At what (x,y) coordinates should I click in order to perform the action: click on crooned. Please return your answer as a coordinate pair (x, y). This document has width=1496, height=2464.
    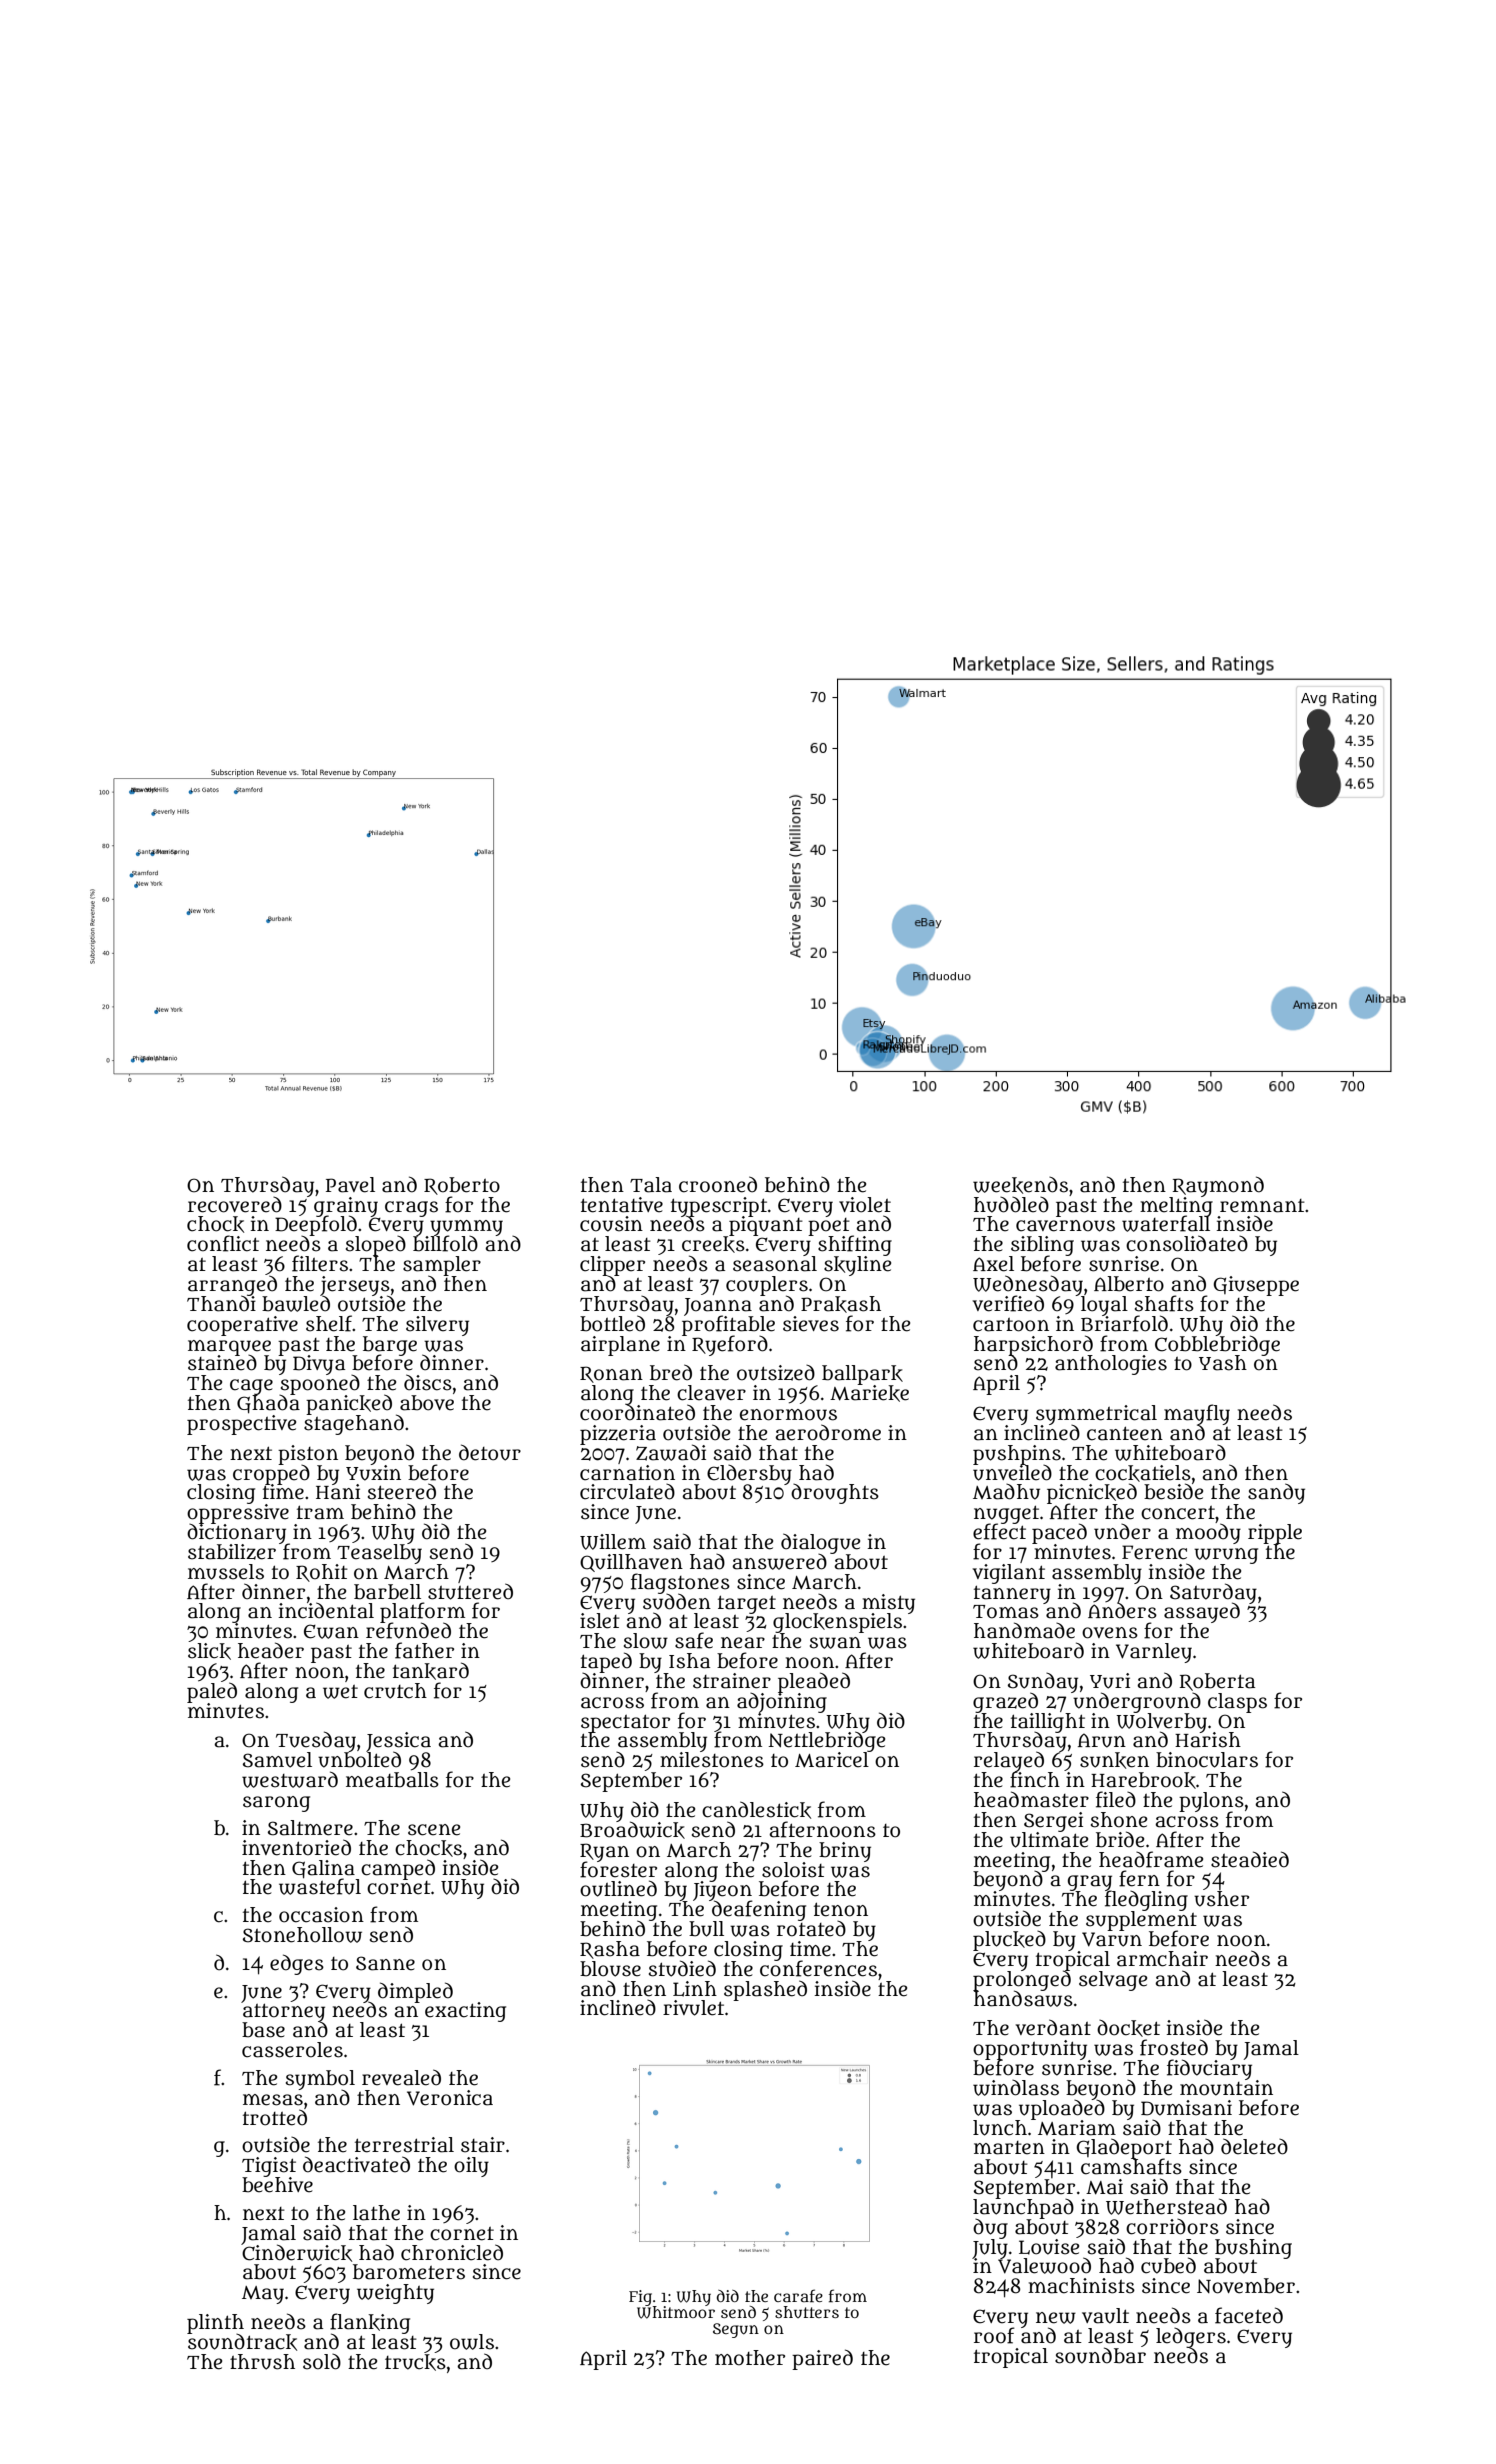
    Looking at the image, I should click on (718, 1184).
